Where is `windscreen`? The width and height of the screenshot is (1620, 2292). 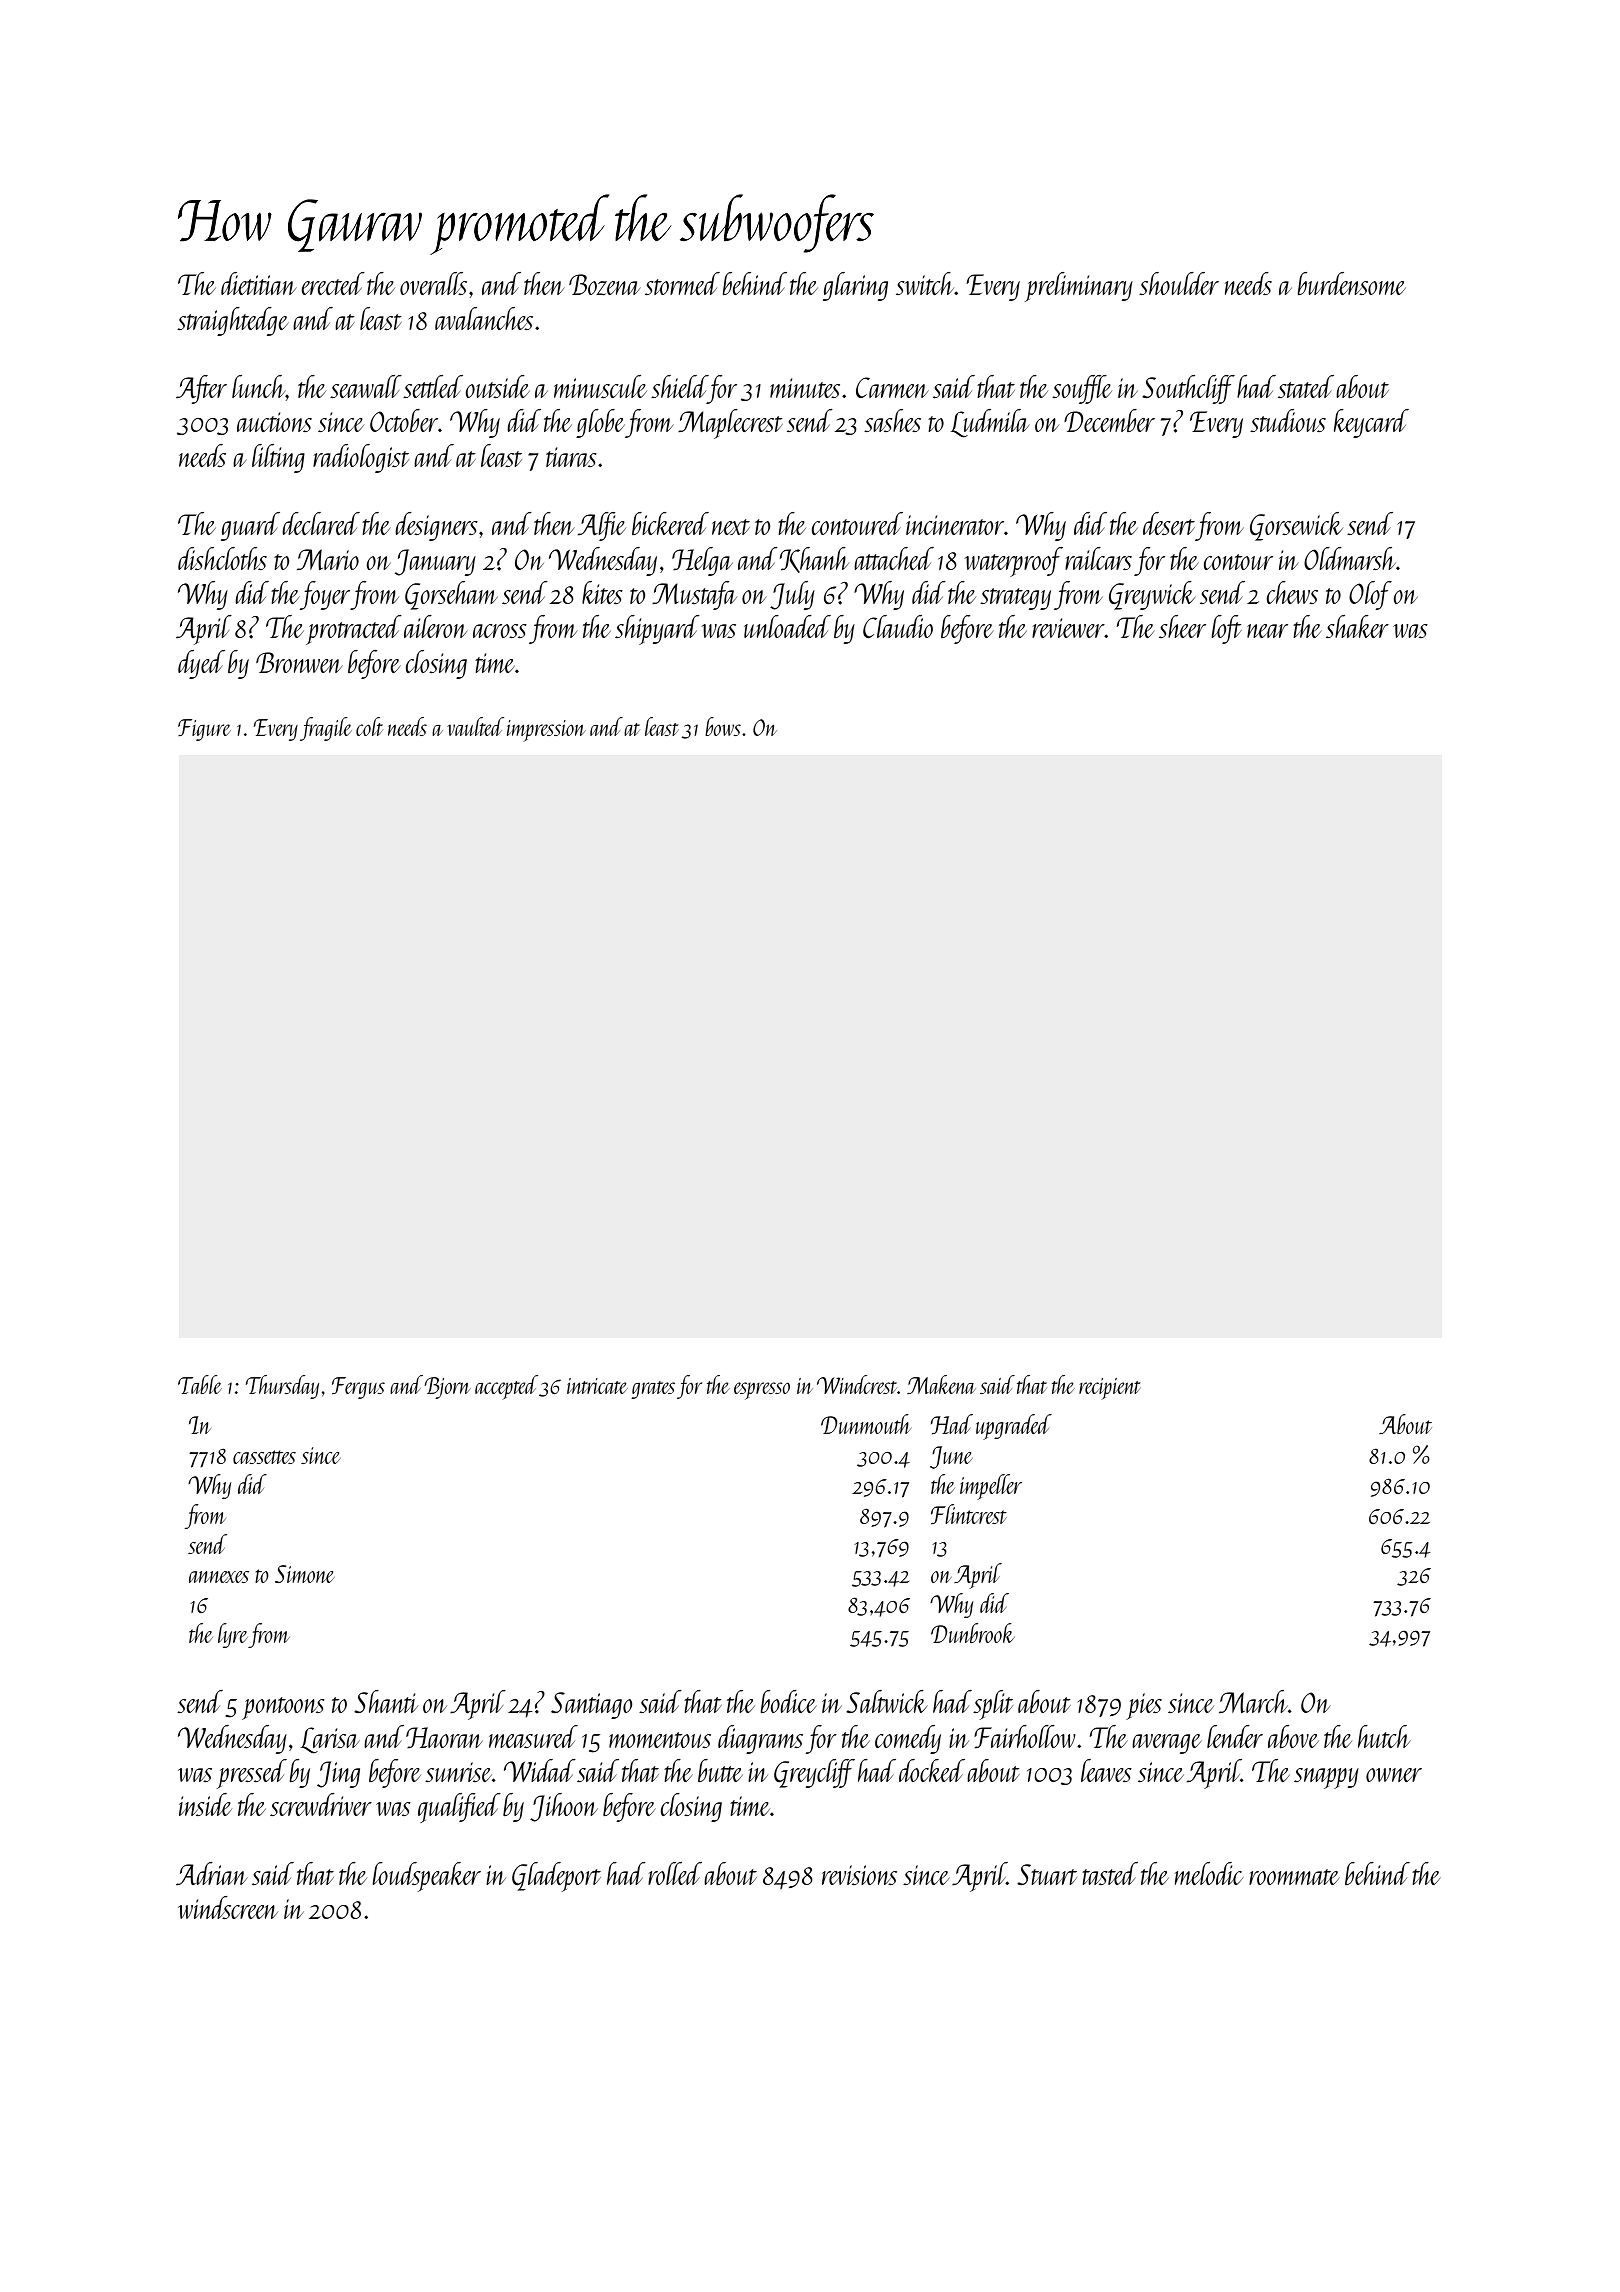
windscreen is located at coordinates (228, 1907).
